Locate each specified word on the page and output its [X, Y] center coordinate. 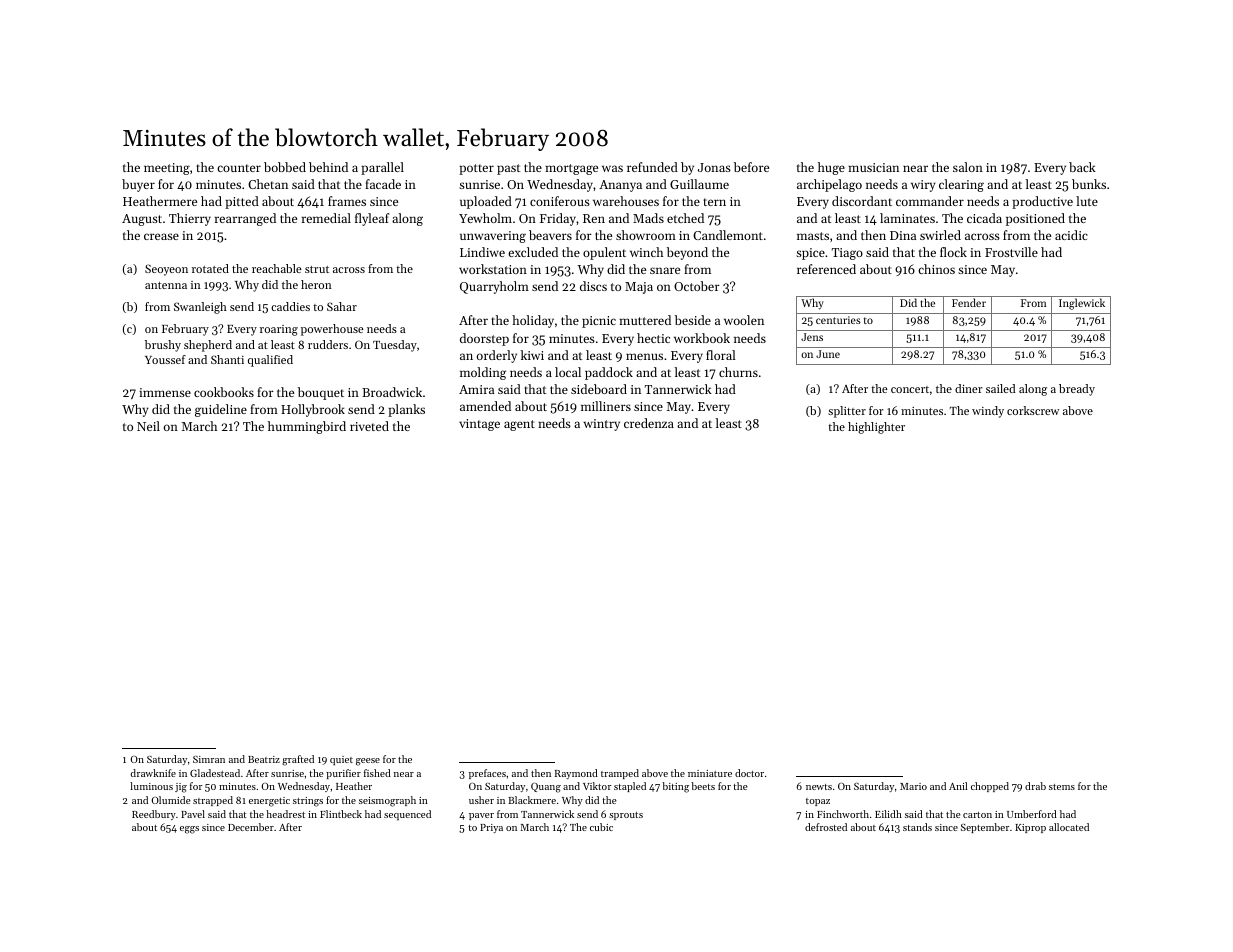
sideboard [599, 389]
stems [1062, 787]
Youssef [165, 359]
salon [968, 167]
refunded [652, 167]
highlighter [876, 428]
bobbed [285, 167]
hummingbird [307, 427]
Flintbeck [341, 814]
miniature [710, 773]
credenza [649, 423]
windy [988, 412]
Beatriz [264, 759]
